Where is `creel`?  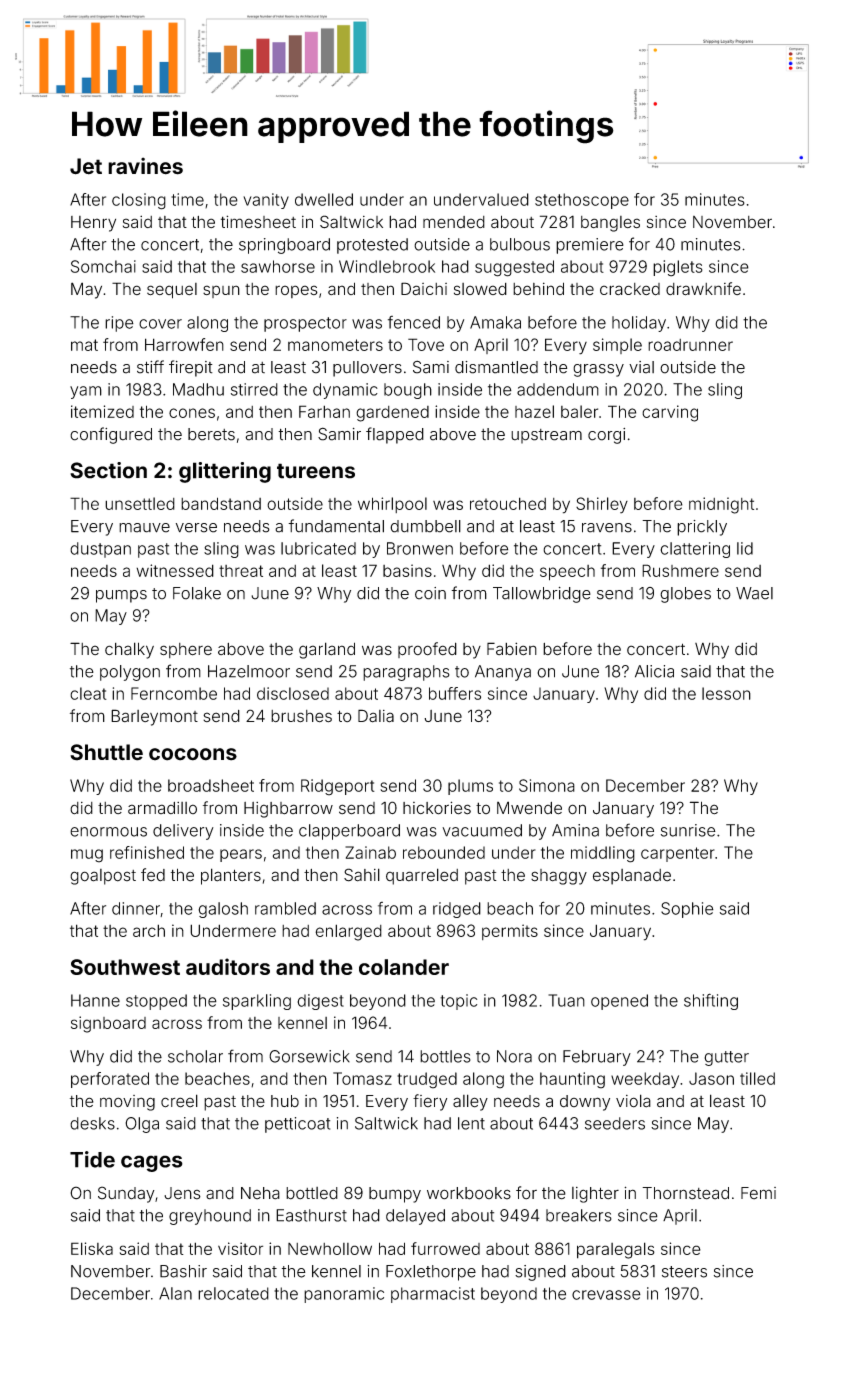
creel is located at coordinates (179, 1101).
